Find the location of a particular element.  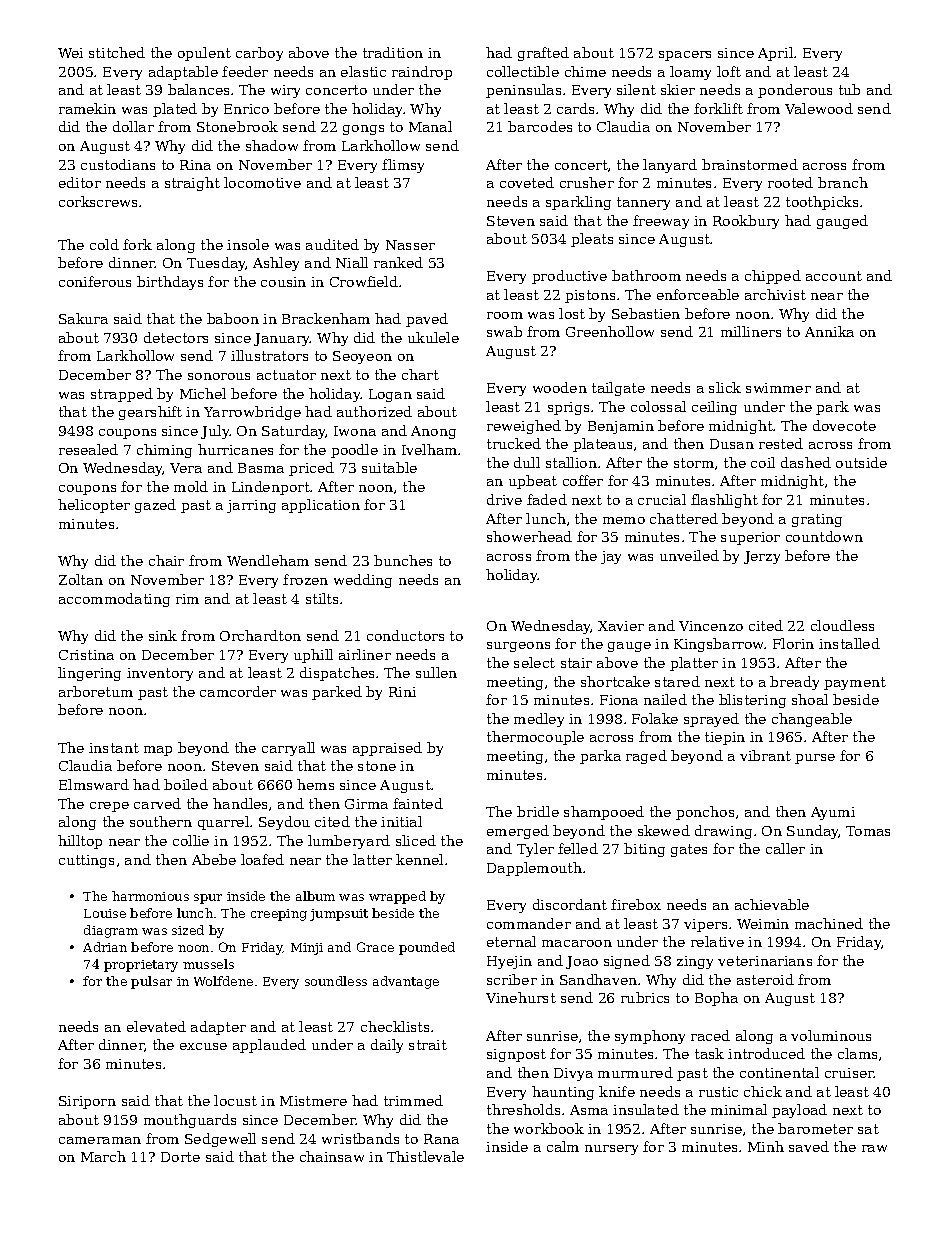

Minh is located at coordinates (766, 1146).
